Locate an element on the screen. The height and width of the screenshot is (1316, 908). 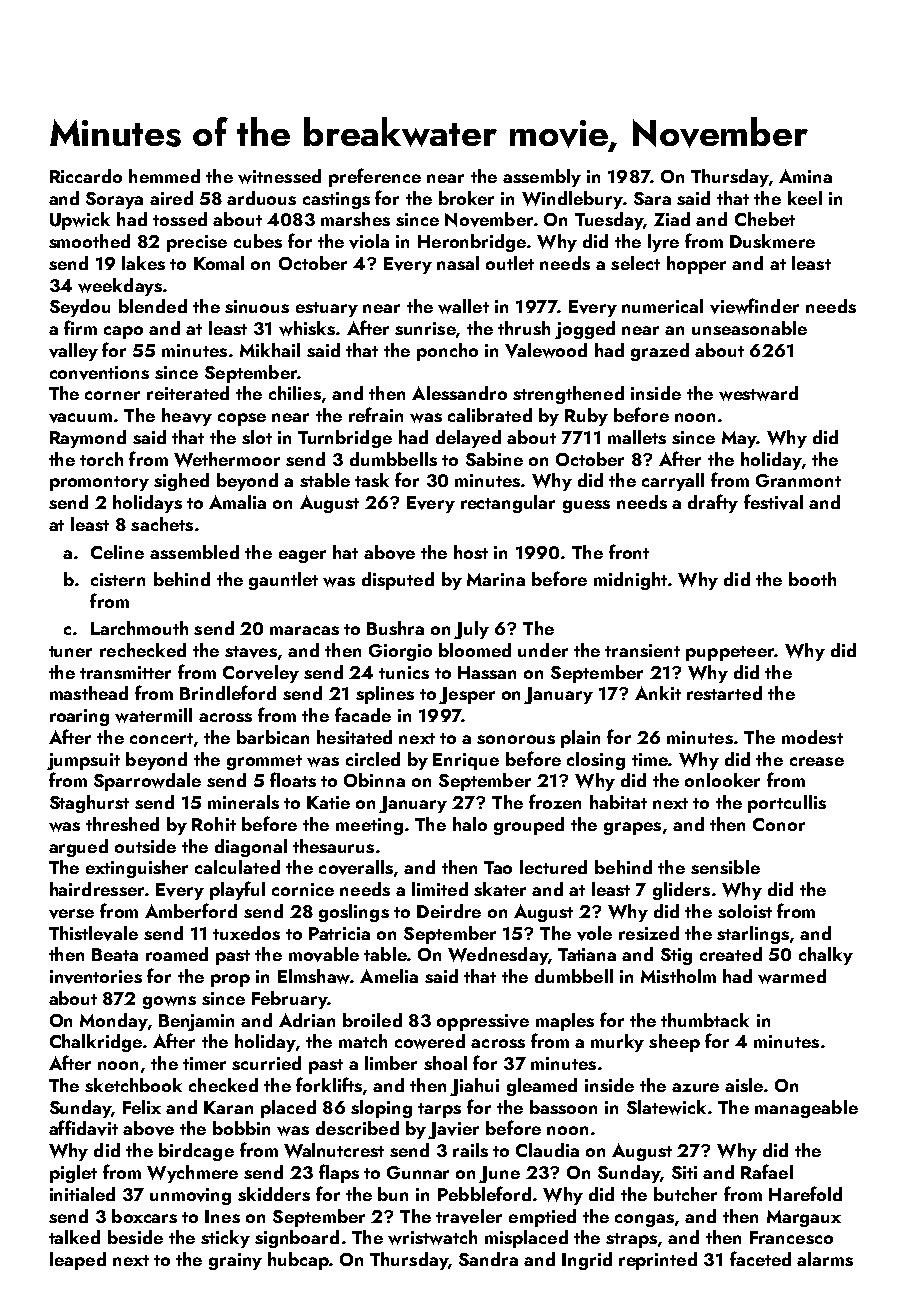
unmoving is located at coordinates (190, 1196).
